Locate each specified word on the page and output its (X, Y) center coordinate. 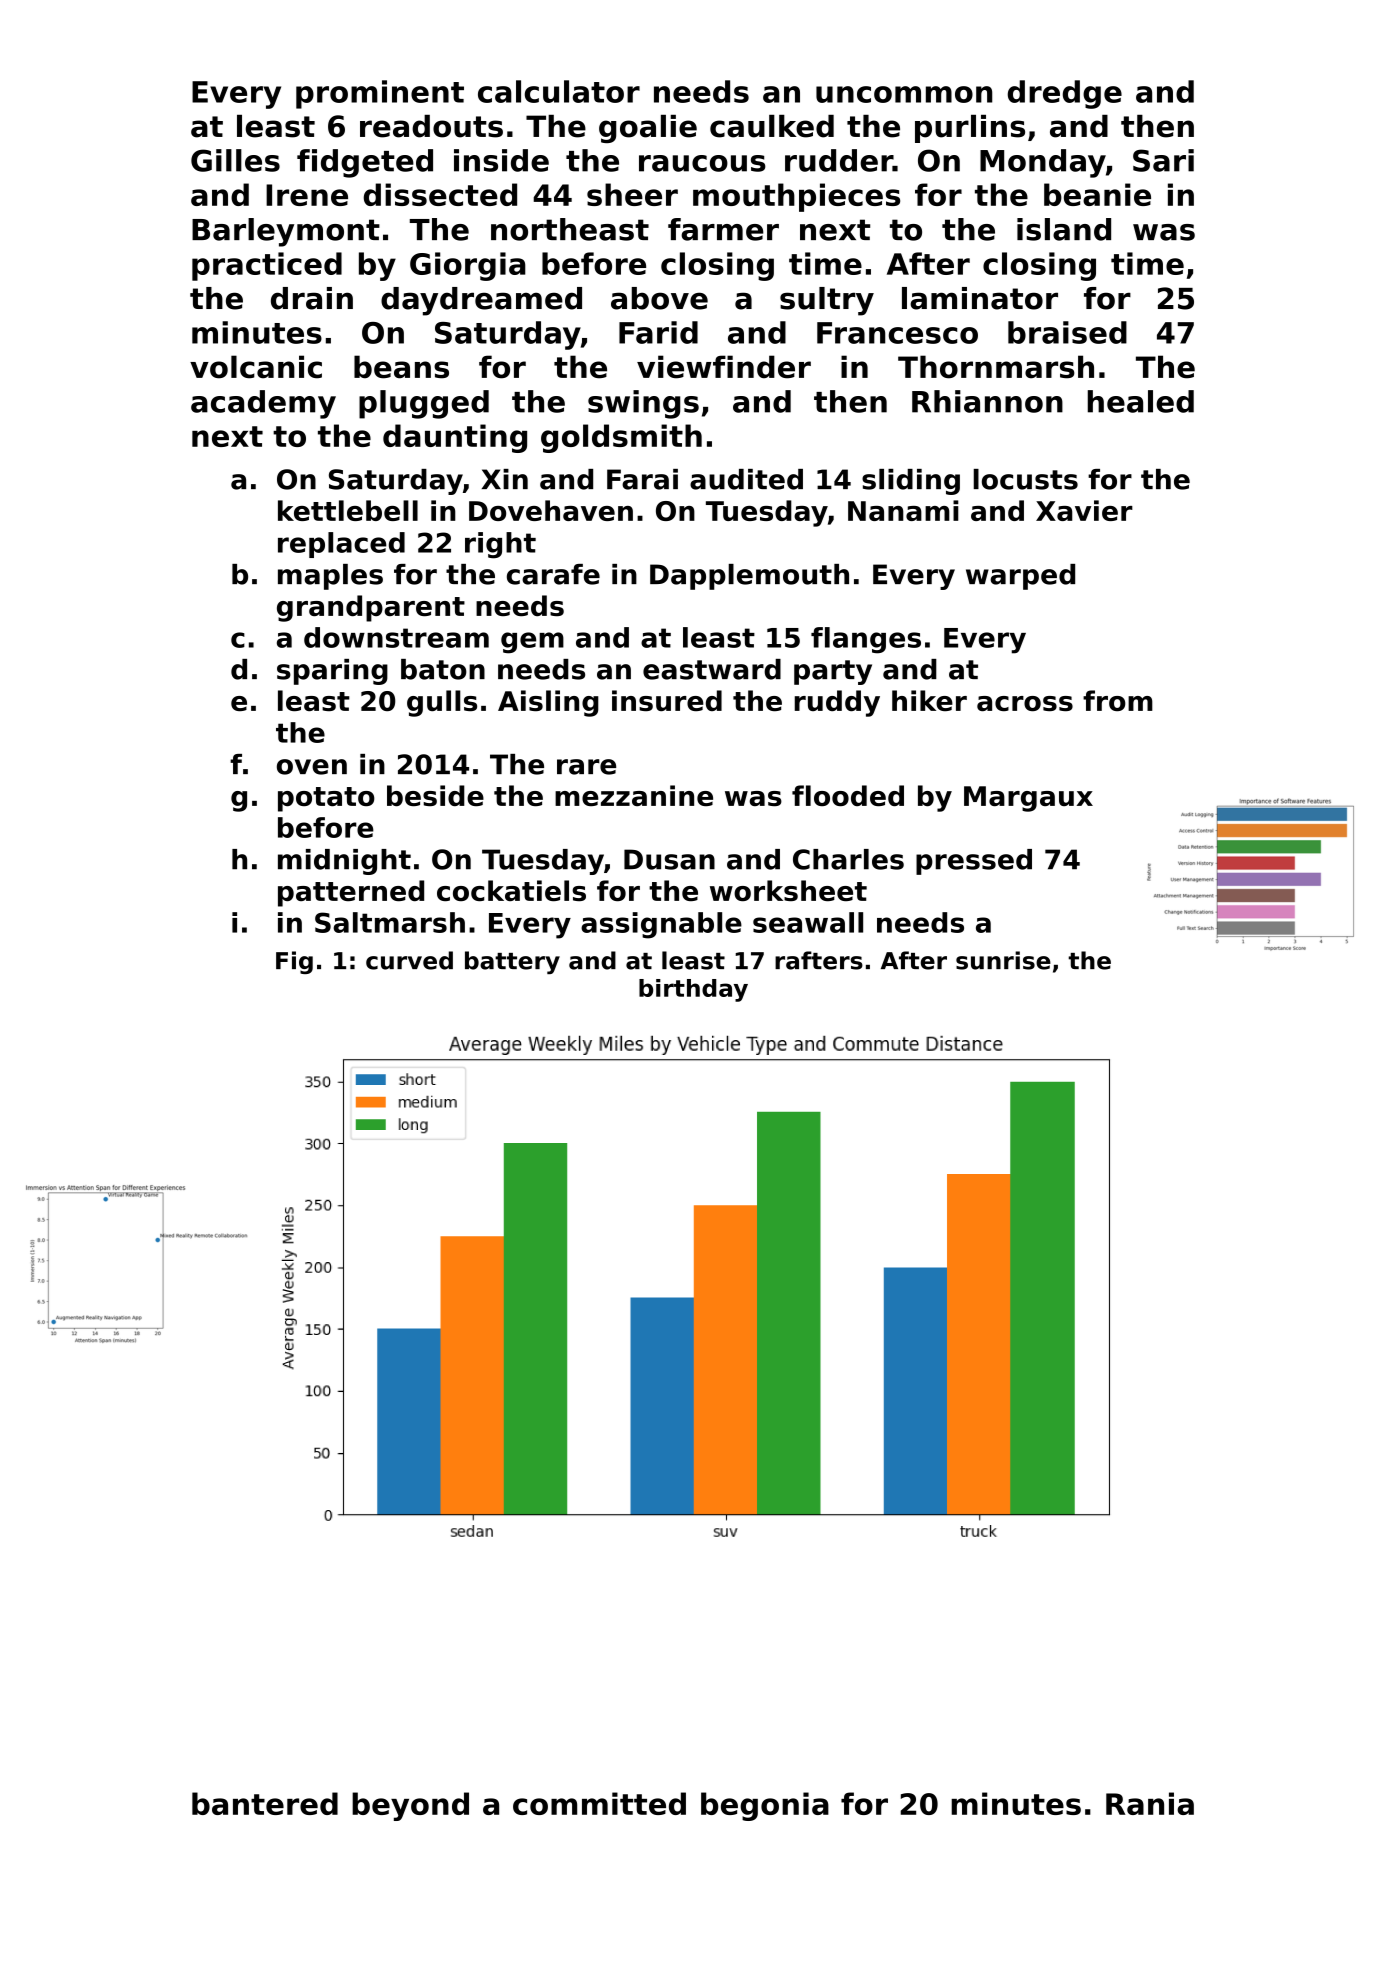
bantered (265, 1803)
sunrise (1003, 960)
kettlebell (348, 510)
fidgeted (365, 163)
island (1064, 229)
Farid (658, 332)
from (1118, 700)
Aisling (548, 703)
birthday (693, 990)
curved (409, 960)
